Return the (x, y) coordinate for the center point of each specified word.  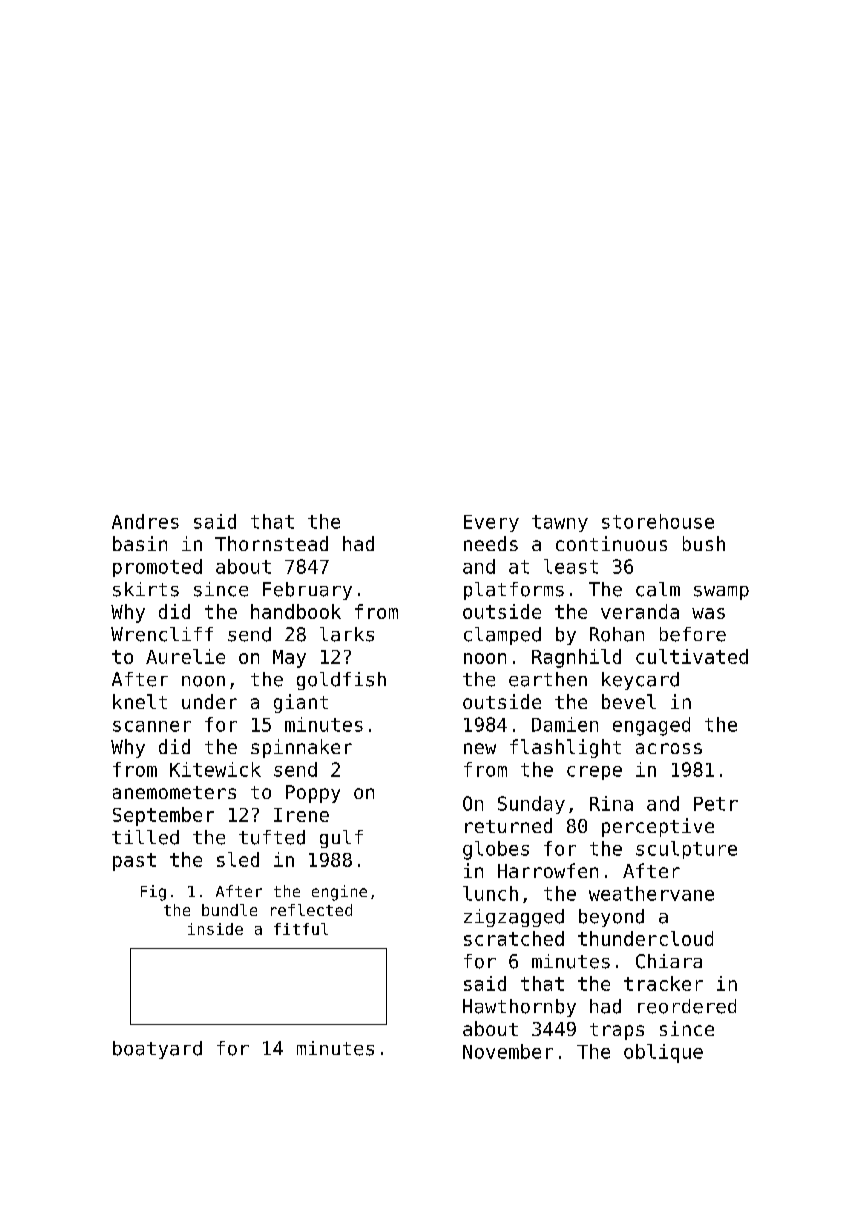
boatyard (157, 1050)
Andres (145, 521)
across (669, 748)
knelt (140, 701)
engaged (651, 726)
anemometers (174, 792)
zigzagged (514, 918)
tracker (663, 983)
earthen (548, 679)
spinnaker (301, 748)
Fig (153, 893)
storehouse (658, 521)
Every (491, 523)
